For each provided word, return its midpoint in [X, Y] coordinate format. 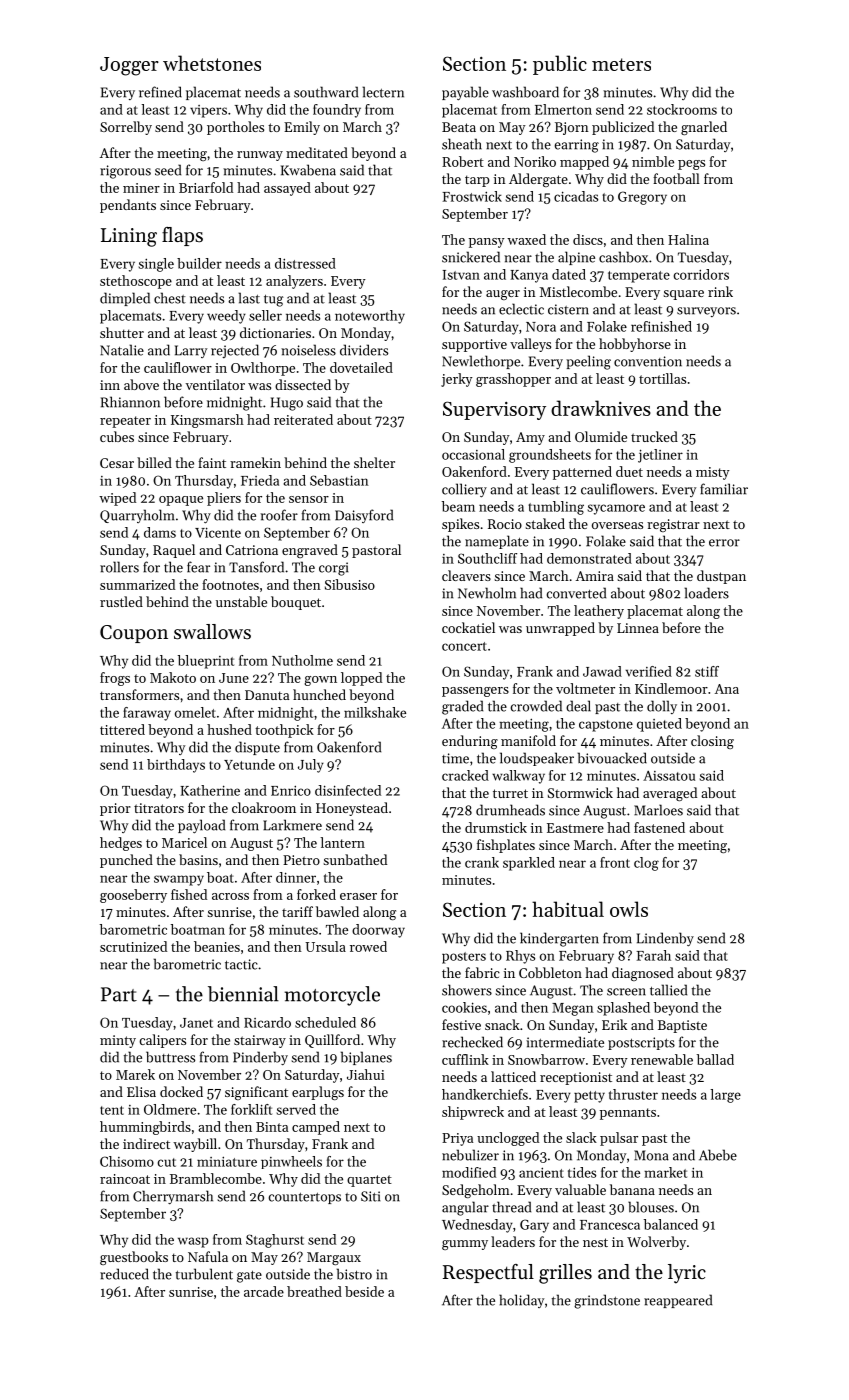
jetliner [660, 456]
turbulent [204, 1274]
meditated [317, 152]
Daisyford [364, 516]
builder [199, 263]
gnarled [704, 128]
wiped [117, 499]
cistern [568, 309]
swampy [179, 880]
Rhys [520, 957]
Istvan [461, 275]
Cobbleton [550, 972]
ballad [715, 1059]
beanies [217, 946]
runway [260, 156]
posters [464, 958]
